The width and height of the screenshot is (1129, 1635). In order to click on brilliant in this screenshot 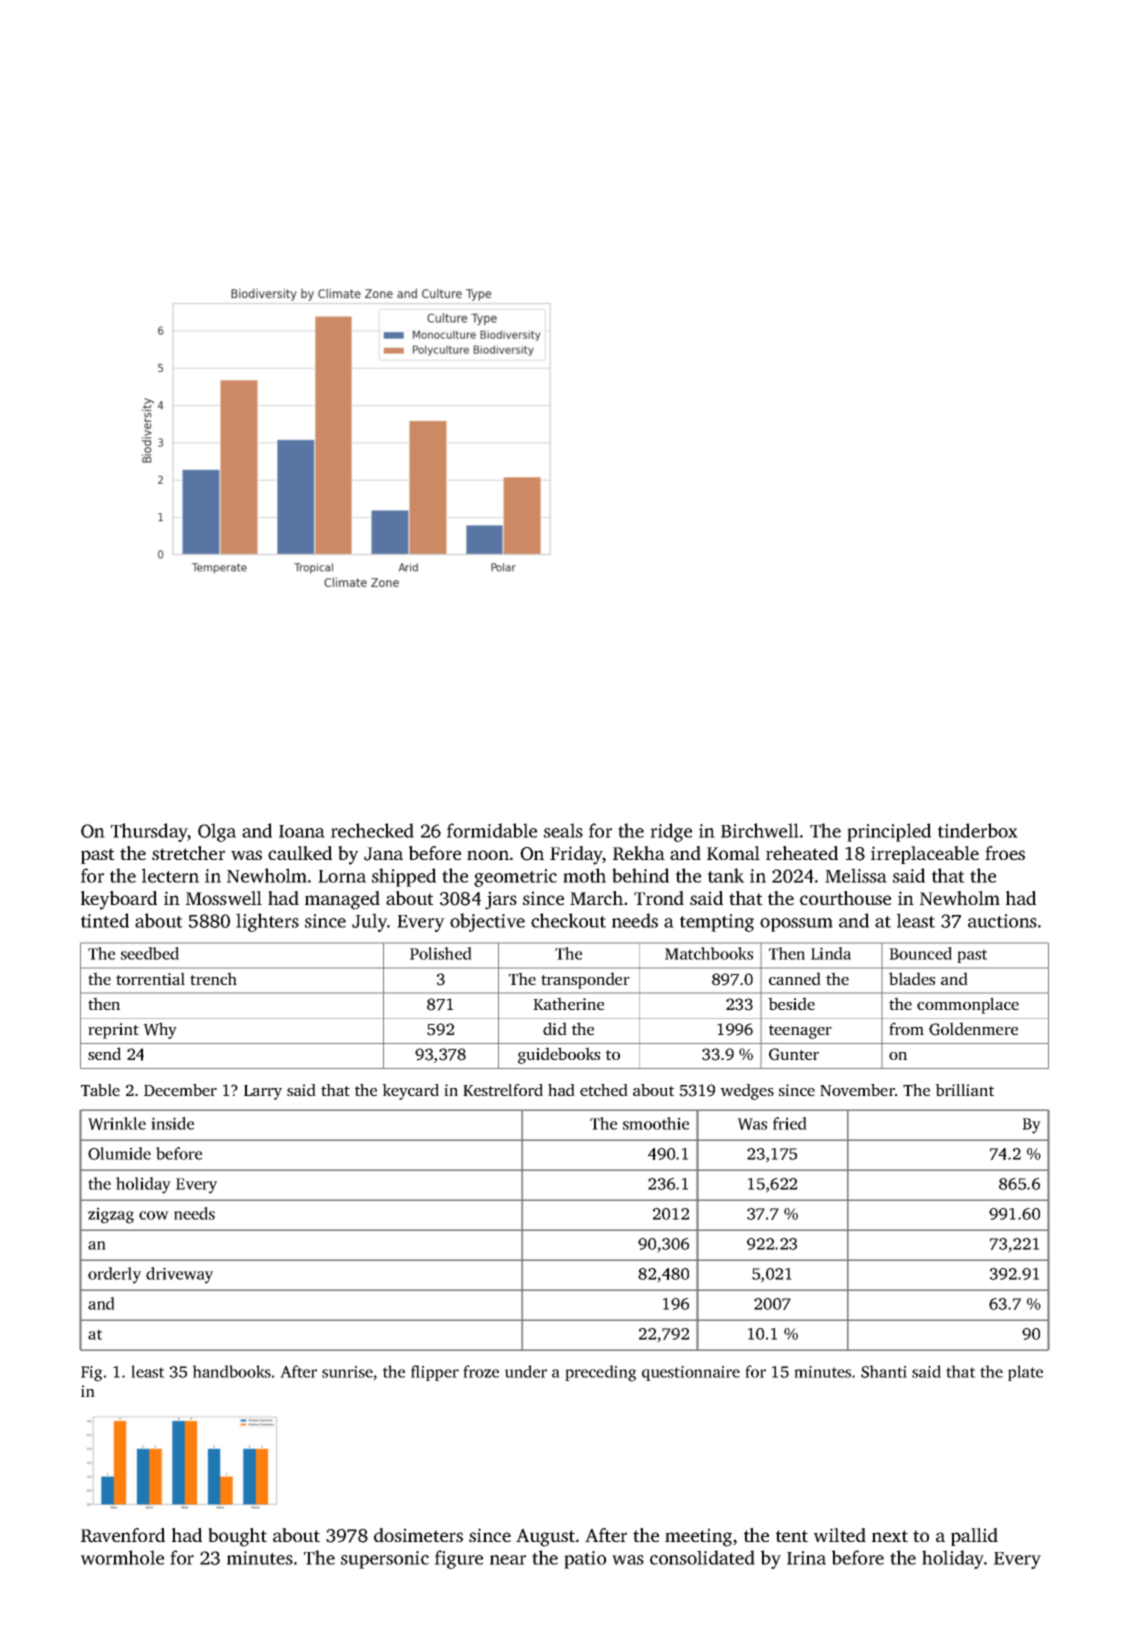, I will do `click(964, 1090)`.
